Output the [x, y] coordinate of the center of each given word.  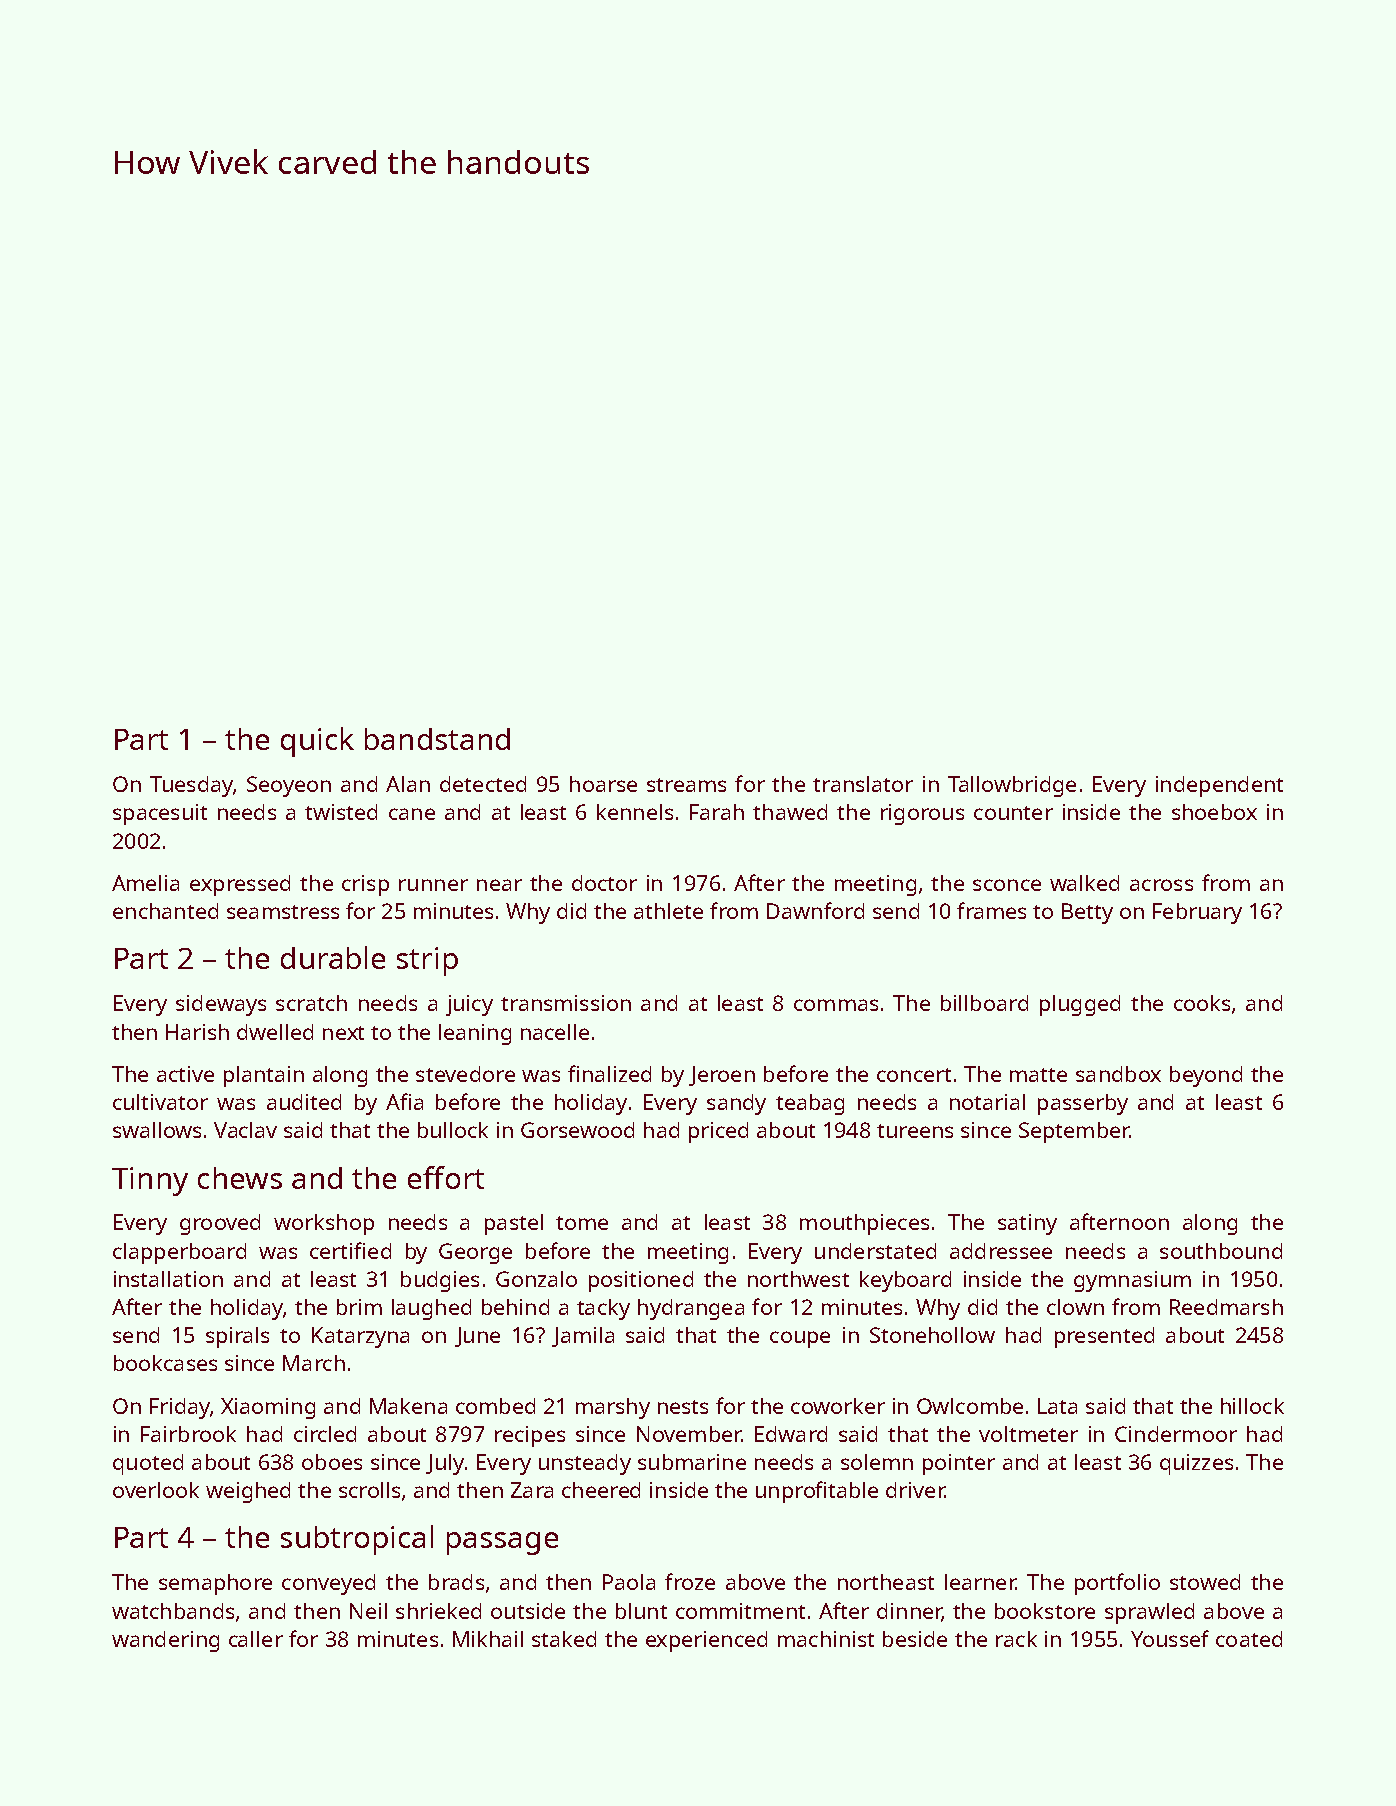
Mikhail [488, 1639]
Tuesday [191, 786]
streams [686, 785]
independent [1219, 786]
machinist [826, 1639]
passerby [1083, 1104]
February [1197, 913]
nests [683, 1407]
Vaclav [245, 1130]
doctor [604, 883]
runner [433, 885]
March [314, 1363]
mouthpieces [864, 1224]
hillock [1252, 1406]
